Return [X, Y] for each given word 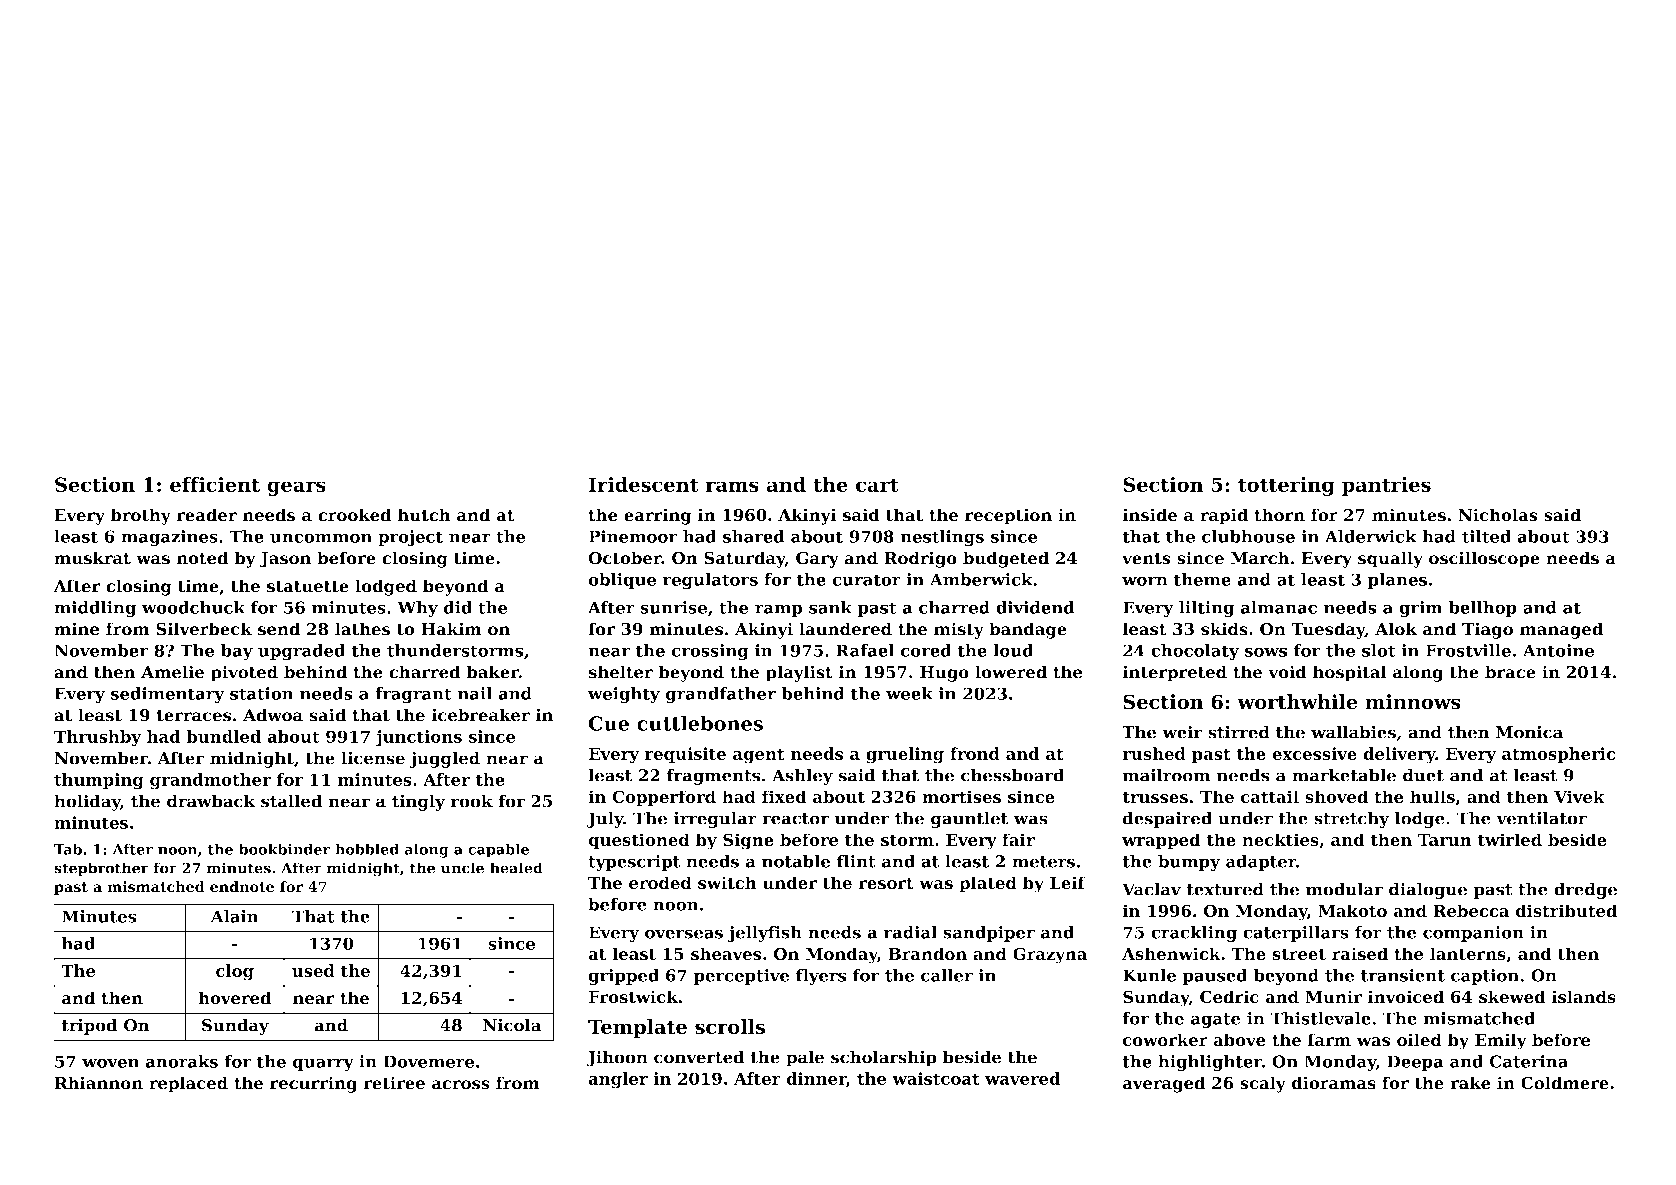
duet [1423, 775]
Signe [748, 841]
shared [754, 536]
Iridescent [644, 484]
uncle [462, 868]
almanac [1279, 607]
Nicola [512, 1025]
